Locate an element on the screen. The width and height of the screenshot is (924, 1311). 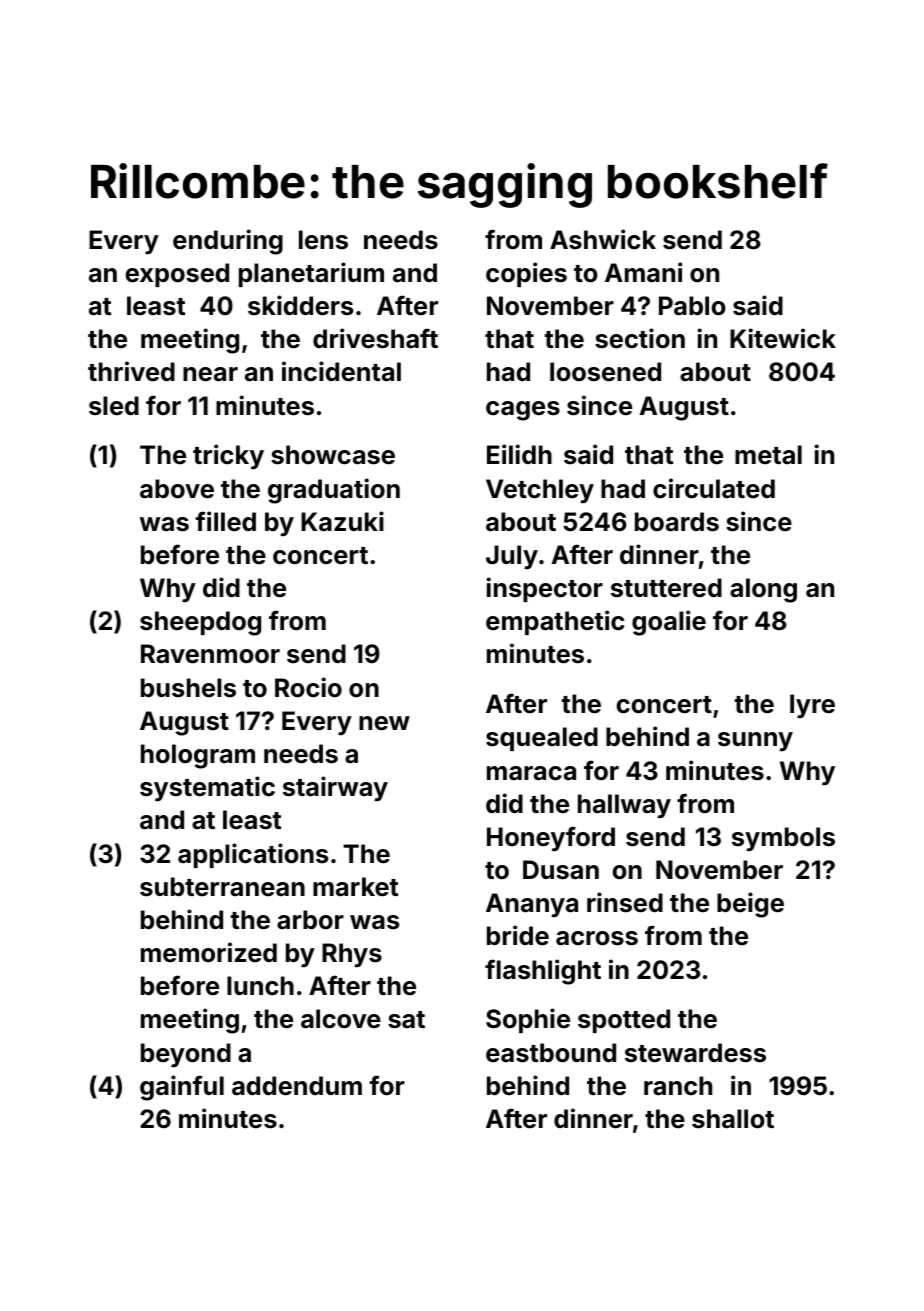
Amani is located at coordinates (643, 272).
